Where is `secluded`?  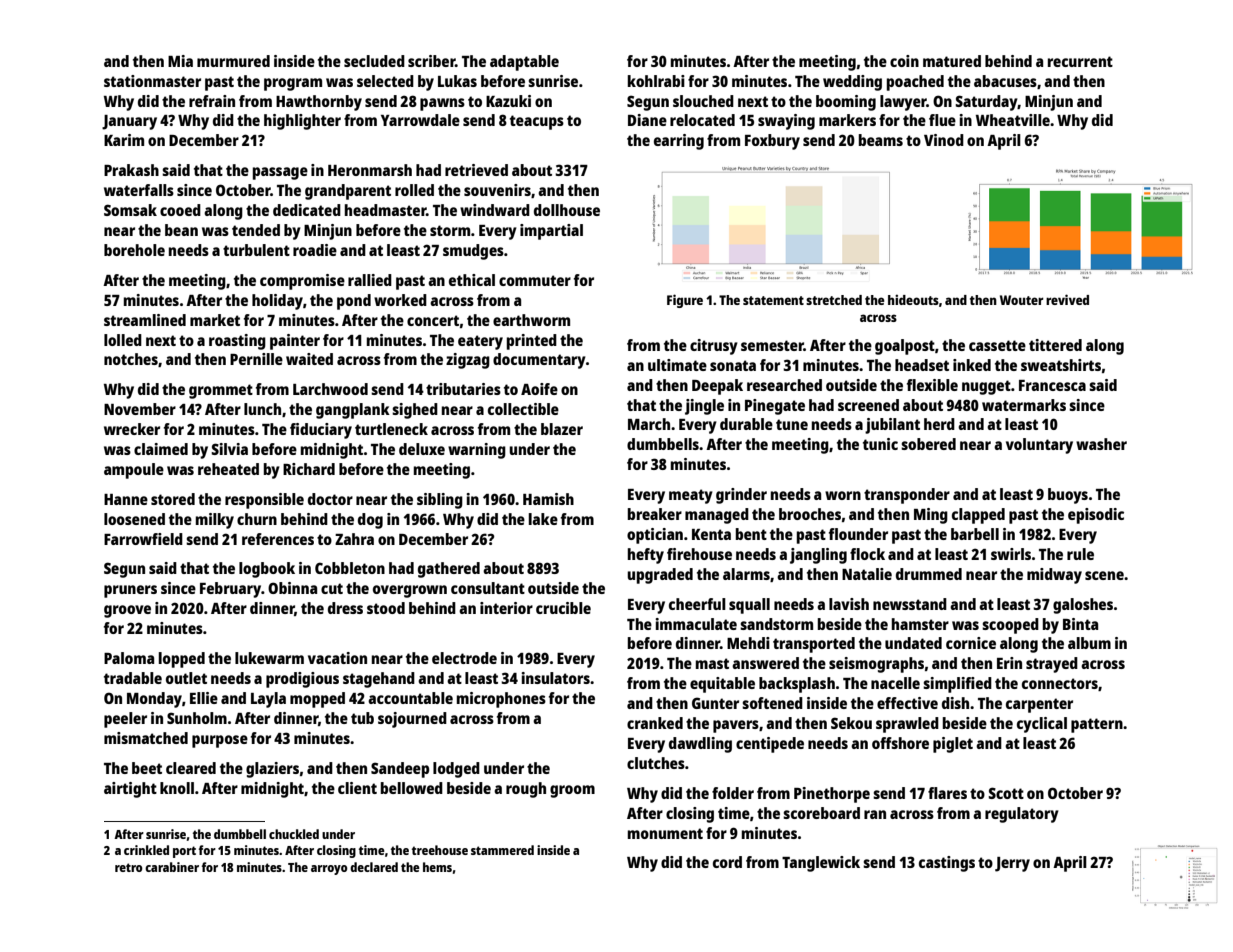
secluded is located at coordinates (374, 61).
